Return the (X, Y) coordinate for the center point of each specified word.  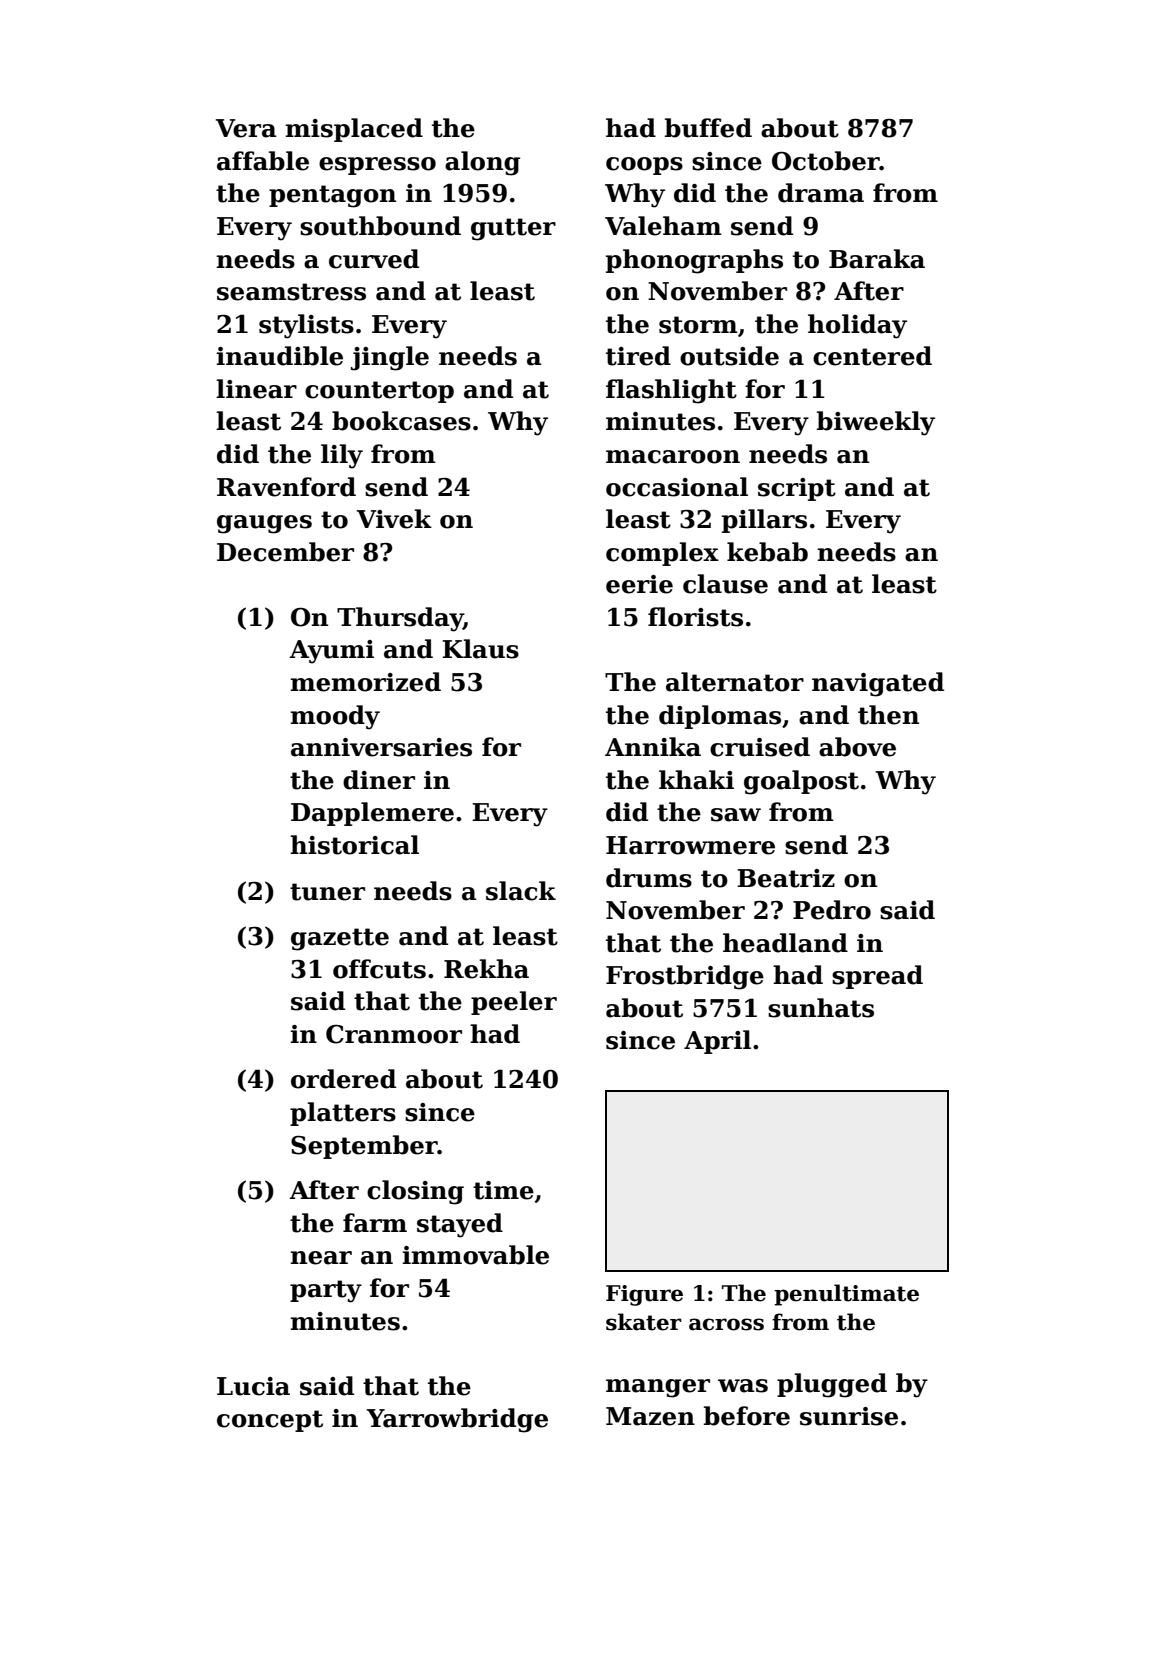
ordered (343, 1079)
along (482, 163)
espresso (377, 166)
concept (270, 1421)
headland (785, 943)
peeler (514, 1003)
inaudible (279, 356)
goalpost (801, 782)
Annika (653, 747)
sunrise (849, 1416)
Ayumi (331, 652)
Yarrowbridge (457, 1420)
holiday (857, 326)
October (826, 161)
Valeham (663, 226)
